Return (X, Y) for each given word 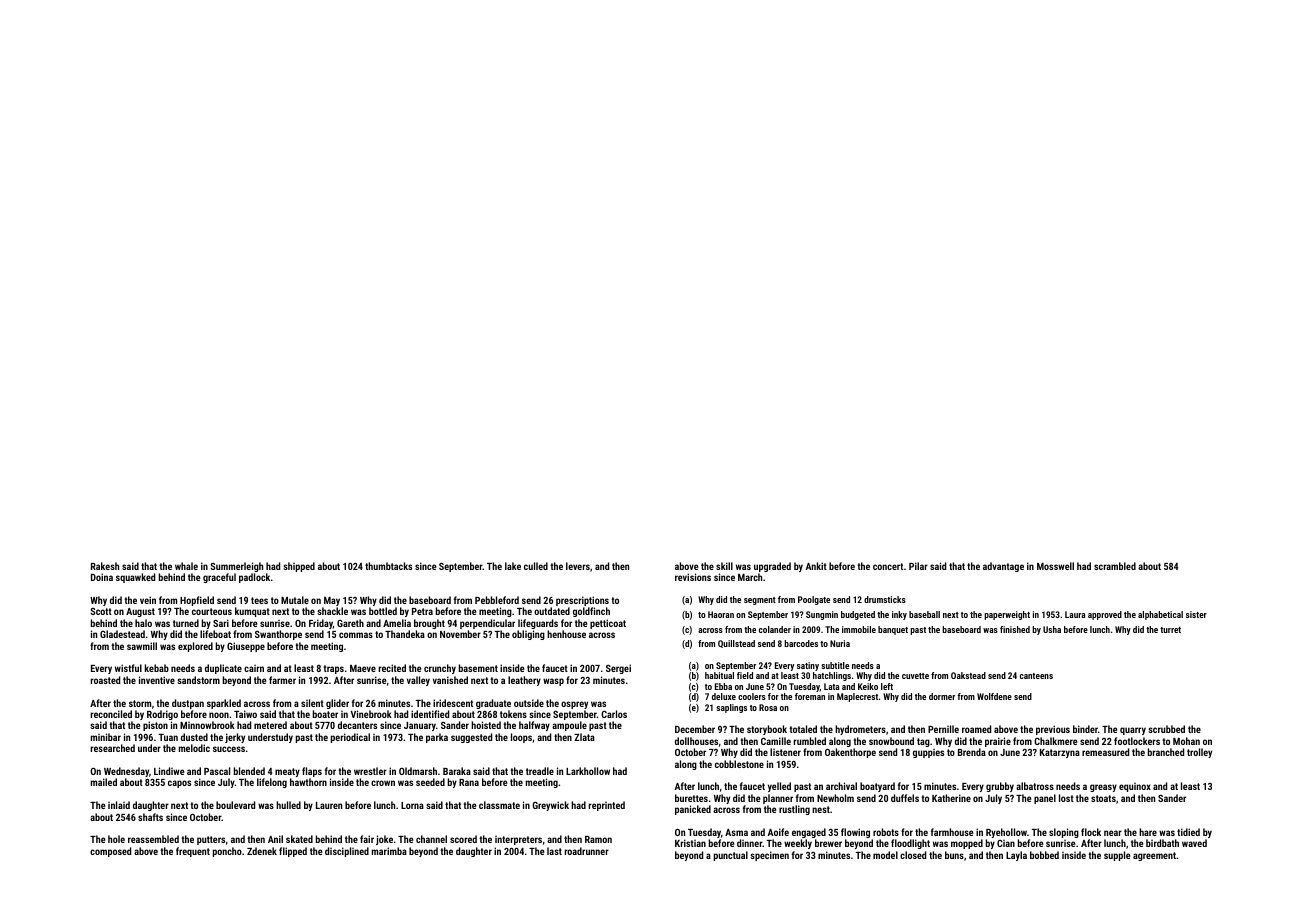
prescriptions (582, 601)
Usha (1052, 629)
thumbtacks (388, 566)
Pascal (217, 771)
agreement (1154, 856)
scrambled (1115, 566)
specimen (769, 856)
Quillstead (736, 644)
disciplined (347, 852)
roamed (976, 729)
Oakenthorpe (850, 753)
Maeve (363, 668)
